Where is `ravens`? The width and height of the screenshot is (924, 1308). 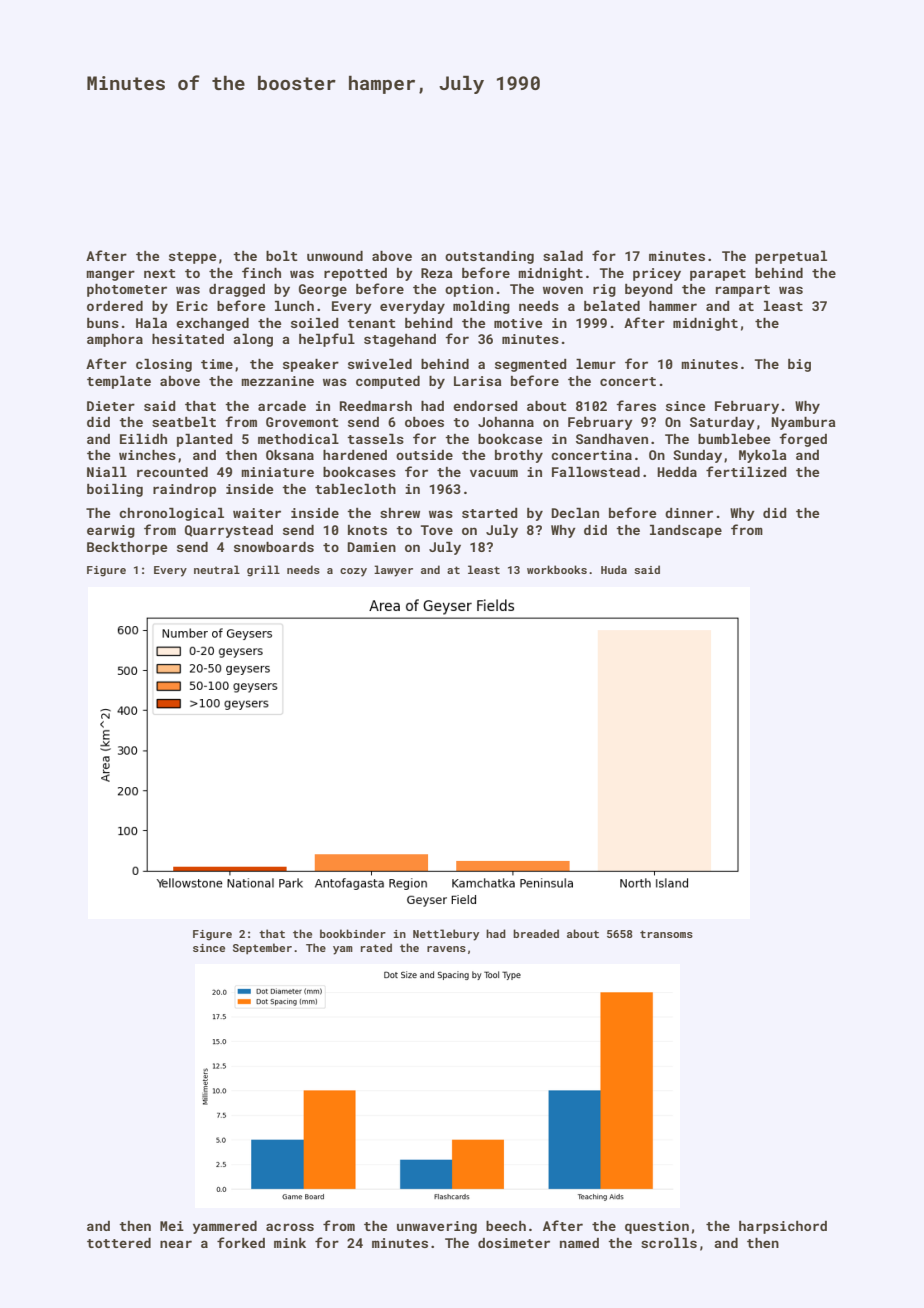 ravens is located at coordinates (446, 949).
